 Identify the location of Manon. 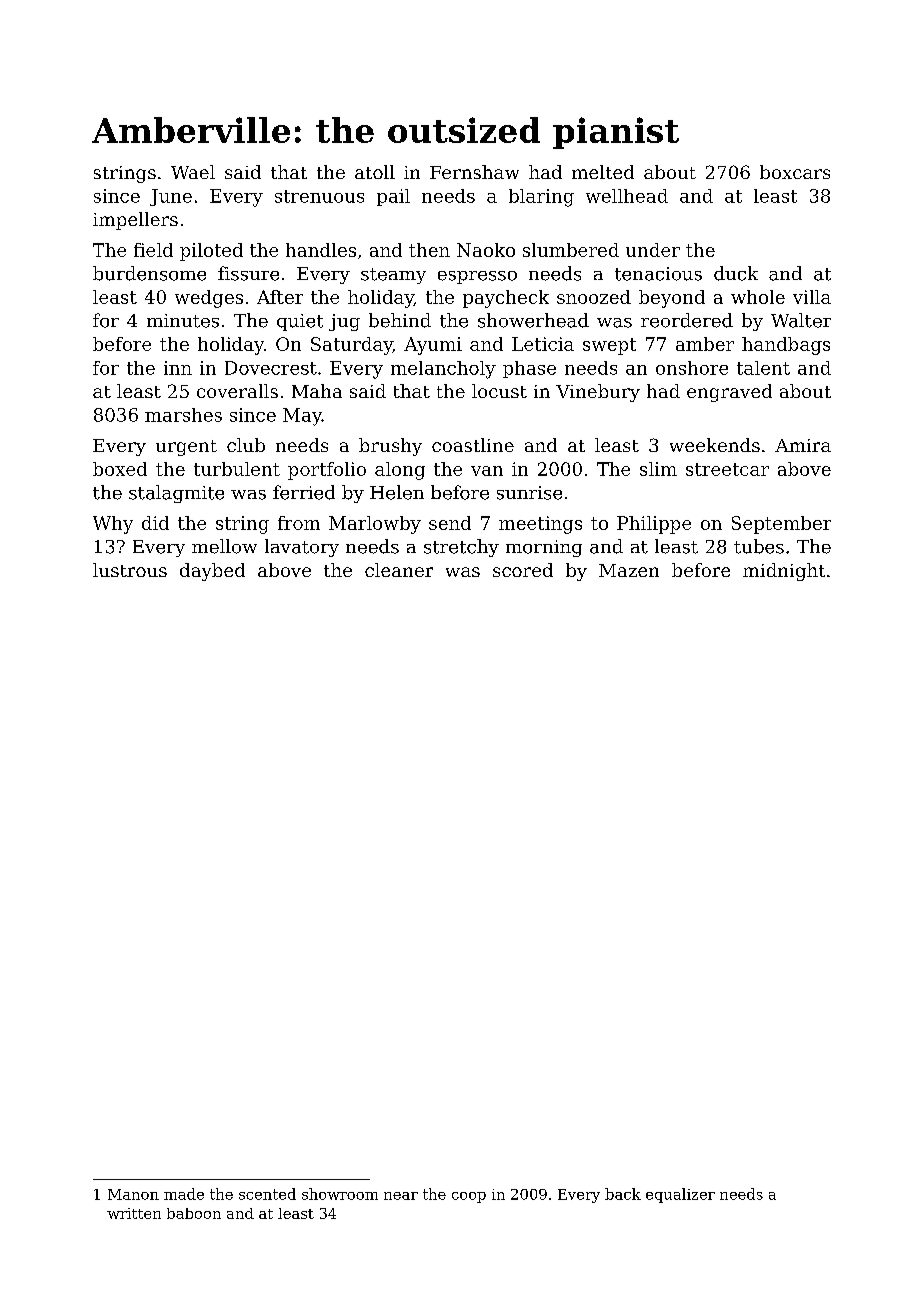
(133, 1194).
